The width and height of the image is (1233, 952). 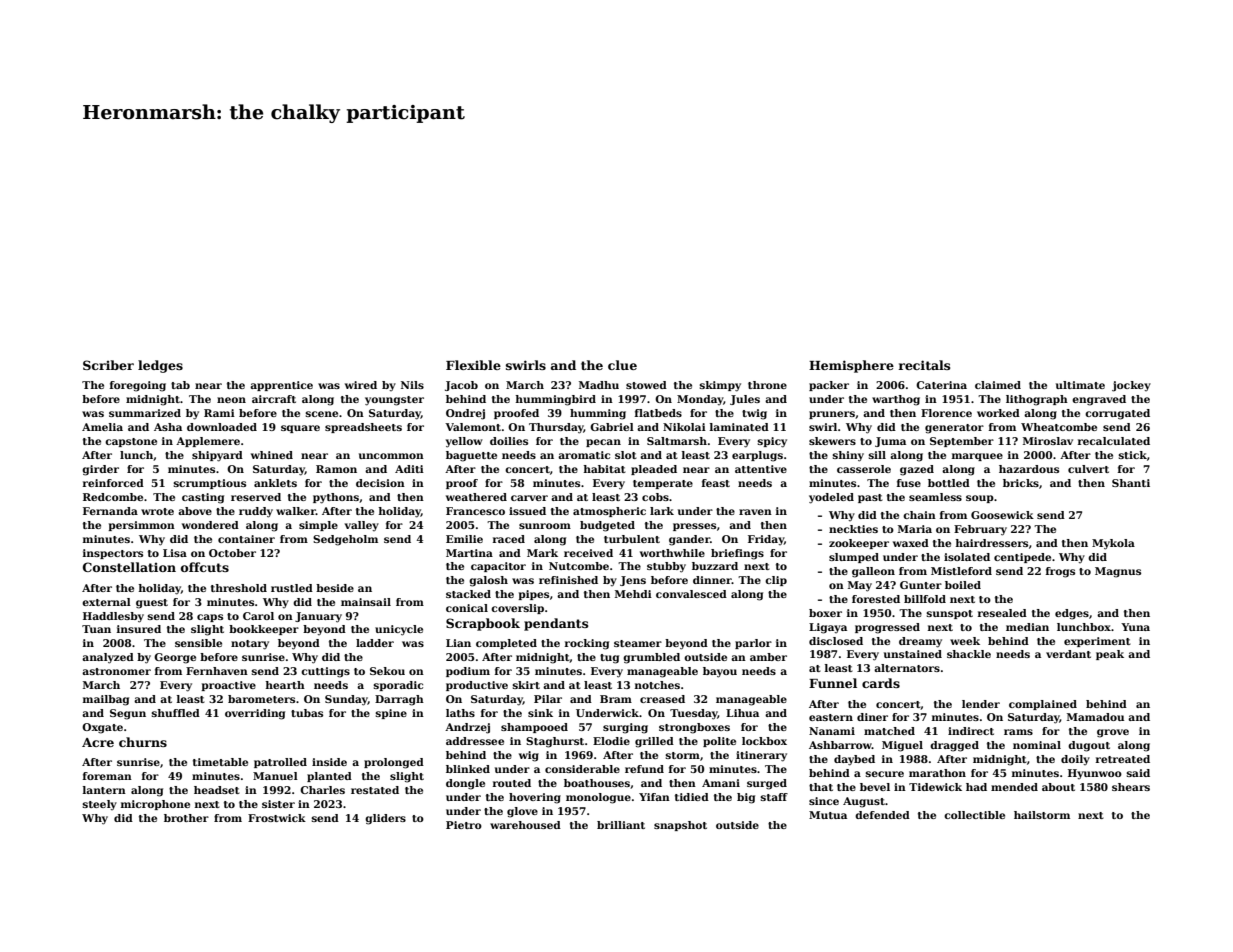 I want to click on stubby, so click(x=666, y=567).
